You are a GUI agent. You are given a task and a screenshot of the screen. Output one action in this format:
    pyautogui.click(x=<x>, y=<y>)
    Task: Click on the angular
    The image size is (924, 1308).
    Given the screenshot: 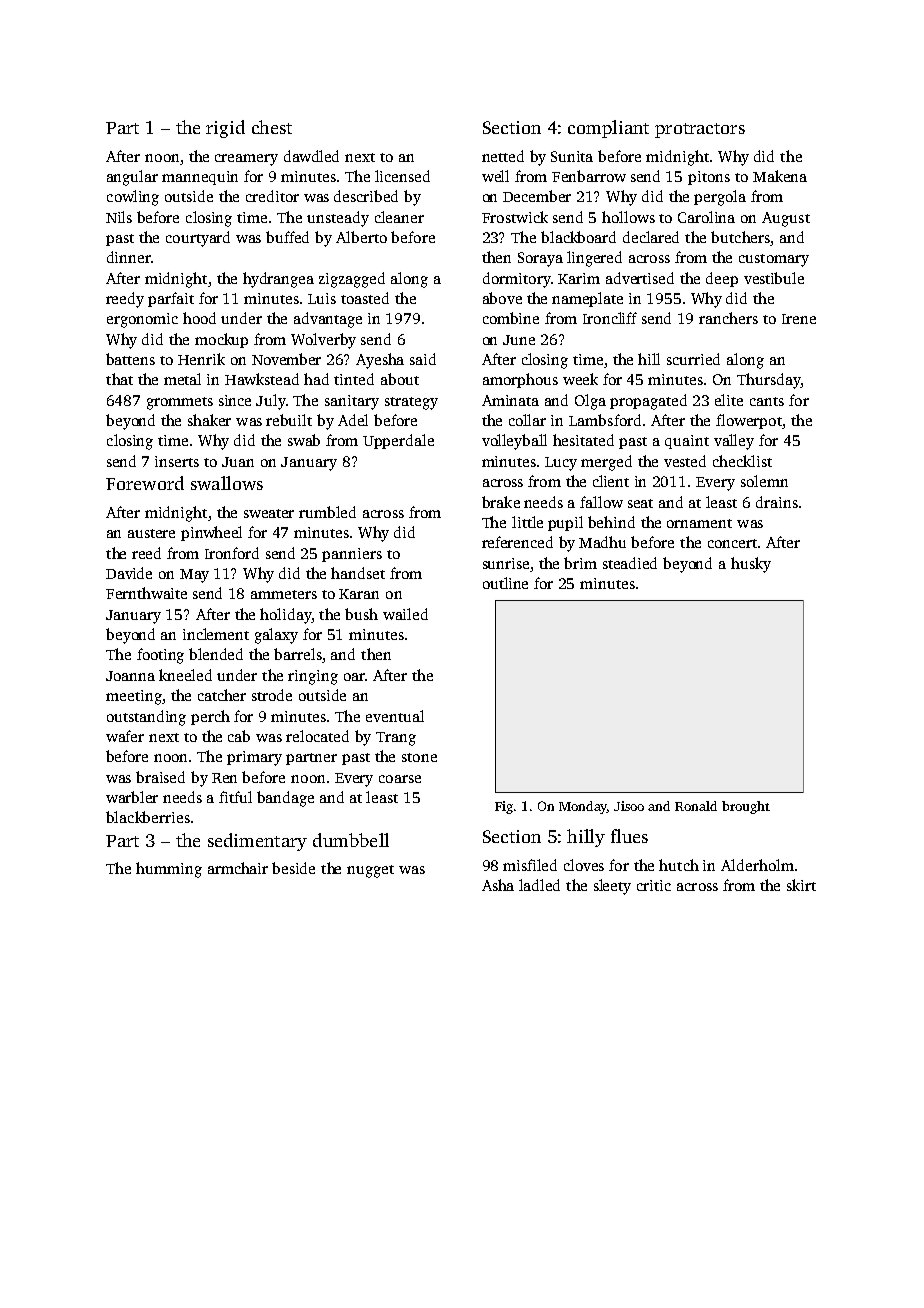 What is the action you would take?
    pyautogui.click(x=132, y=178)
